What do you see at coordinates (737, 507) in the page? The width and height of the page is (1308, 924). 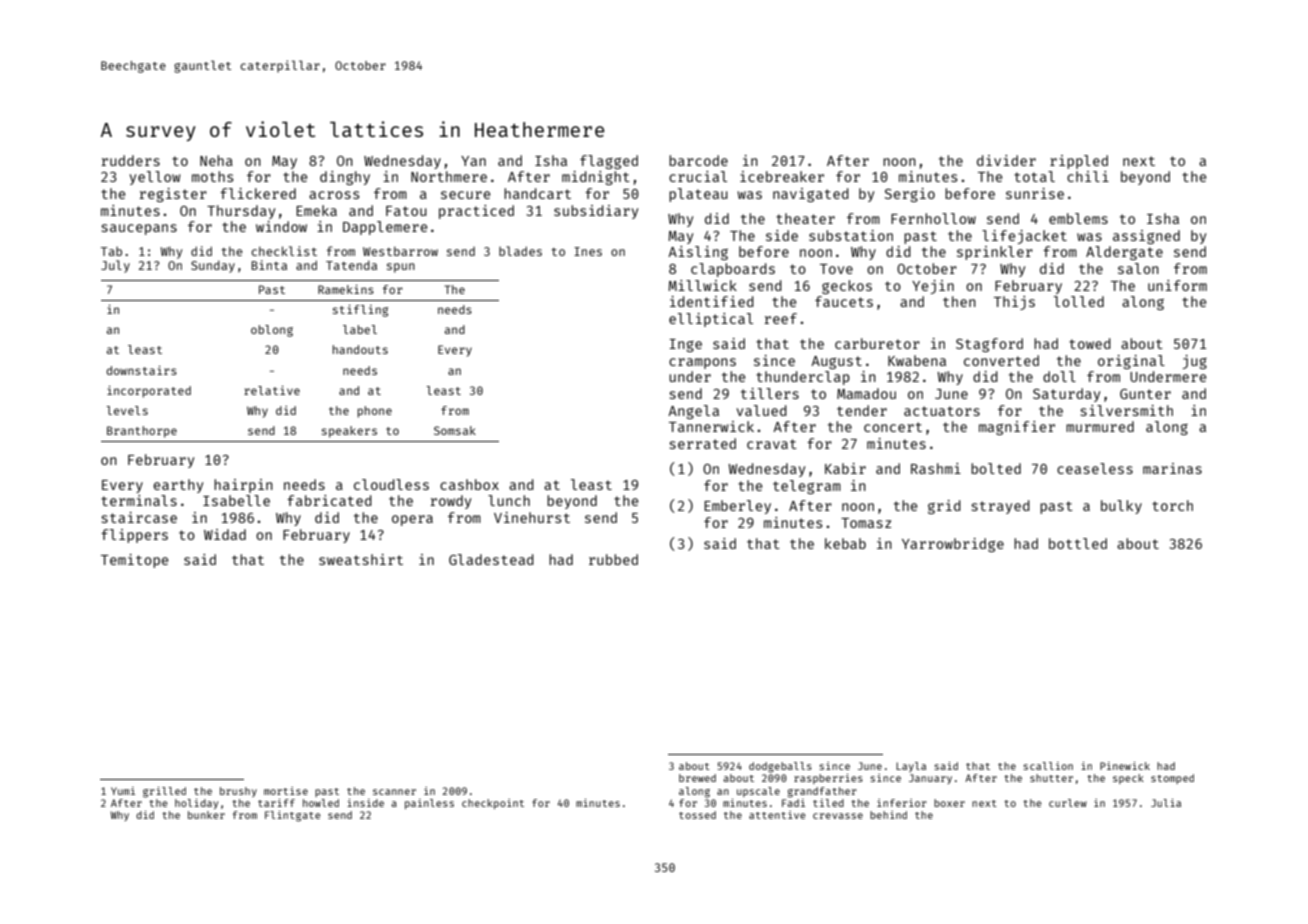 I see `Emberley` at bounding box center [737, 507].
